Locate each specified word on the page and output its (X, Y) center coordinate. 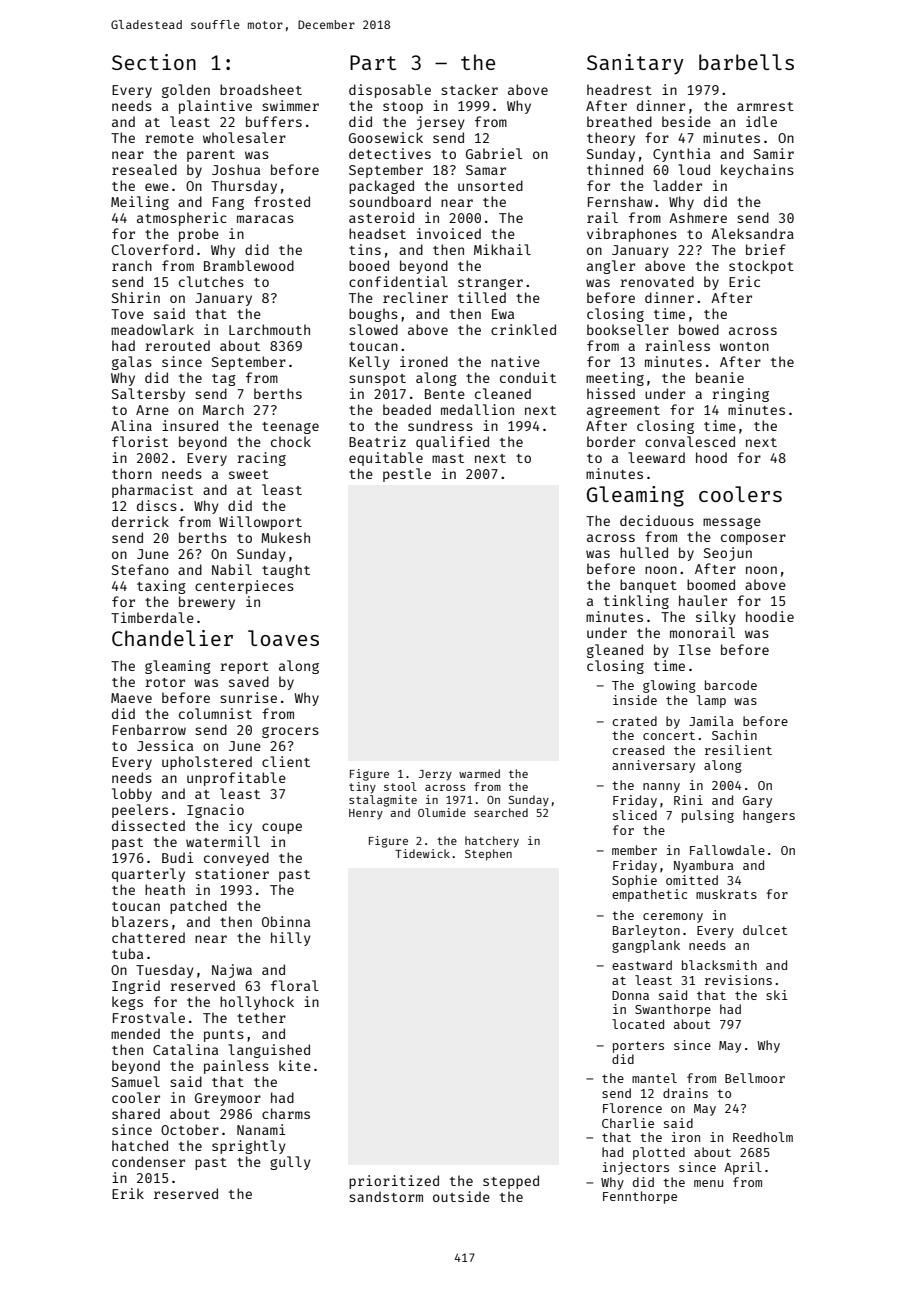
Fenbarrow (149, 729)
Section (154, 62)
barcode (731, 685)
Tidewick (422, 853)
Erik (128, 1193)
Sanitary (635, 64)
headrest (619, 89)
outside (461, 1196)
